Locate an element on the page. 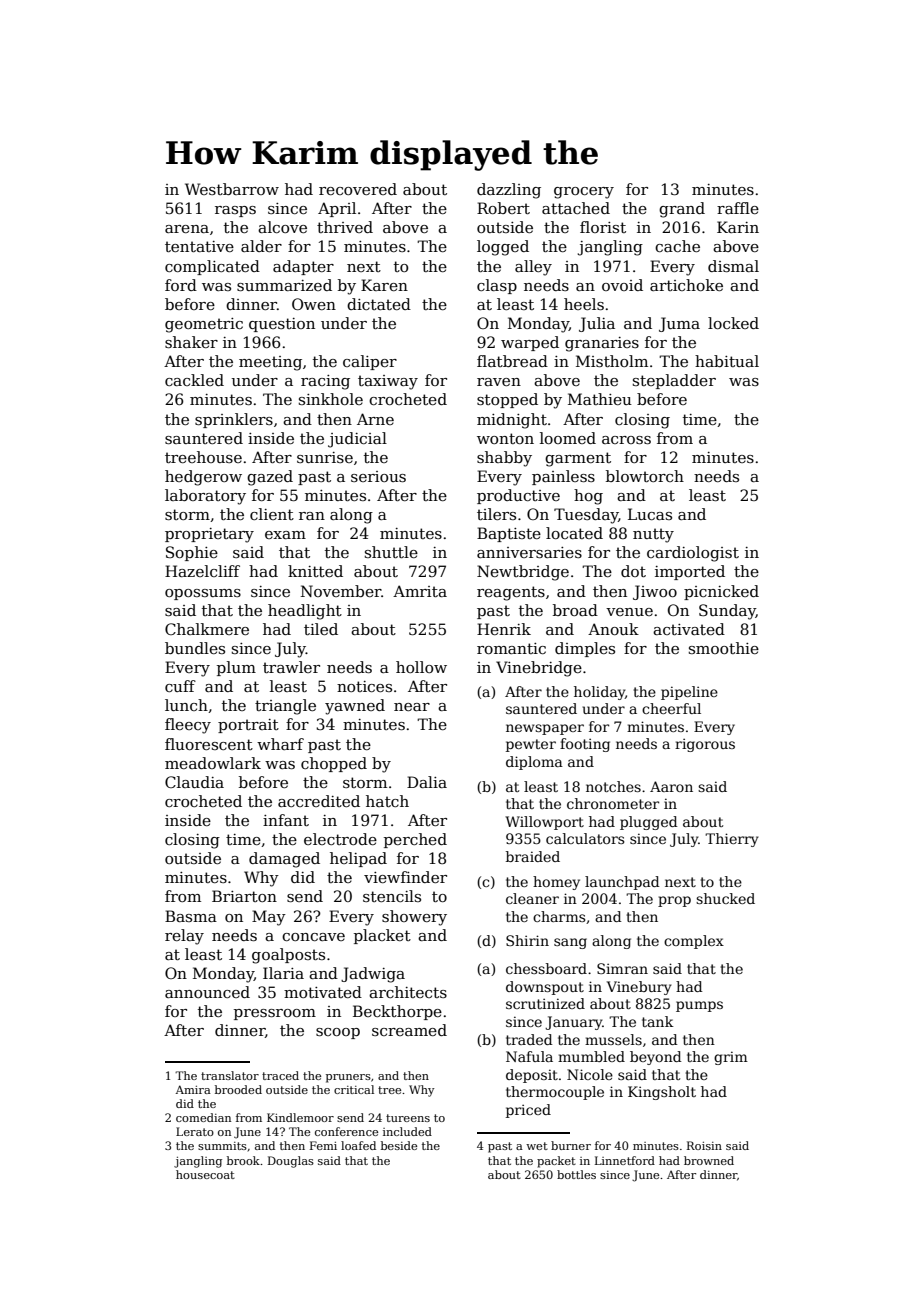 This image has height=1311, width=924. Anouk is located at coordinates (613, 629).
